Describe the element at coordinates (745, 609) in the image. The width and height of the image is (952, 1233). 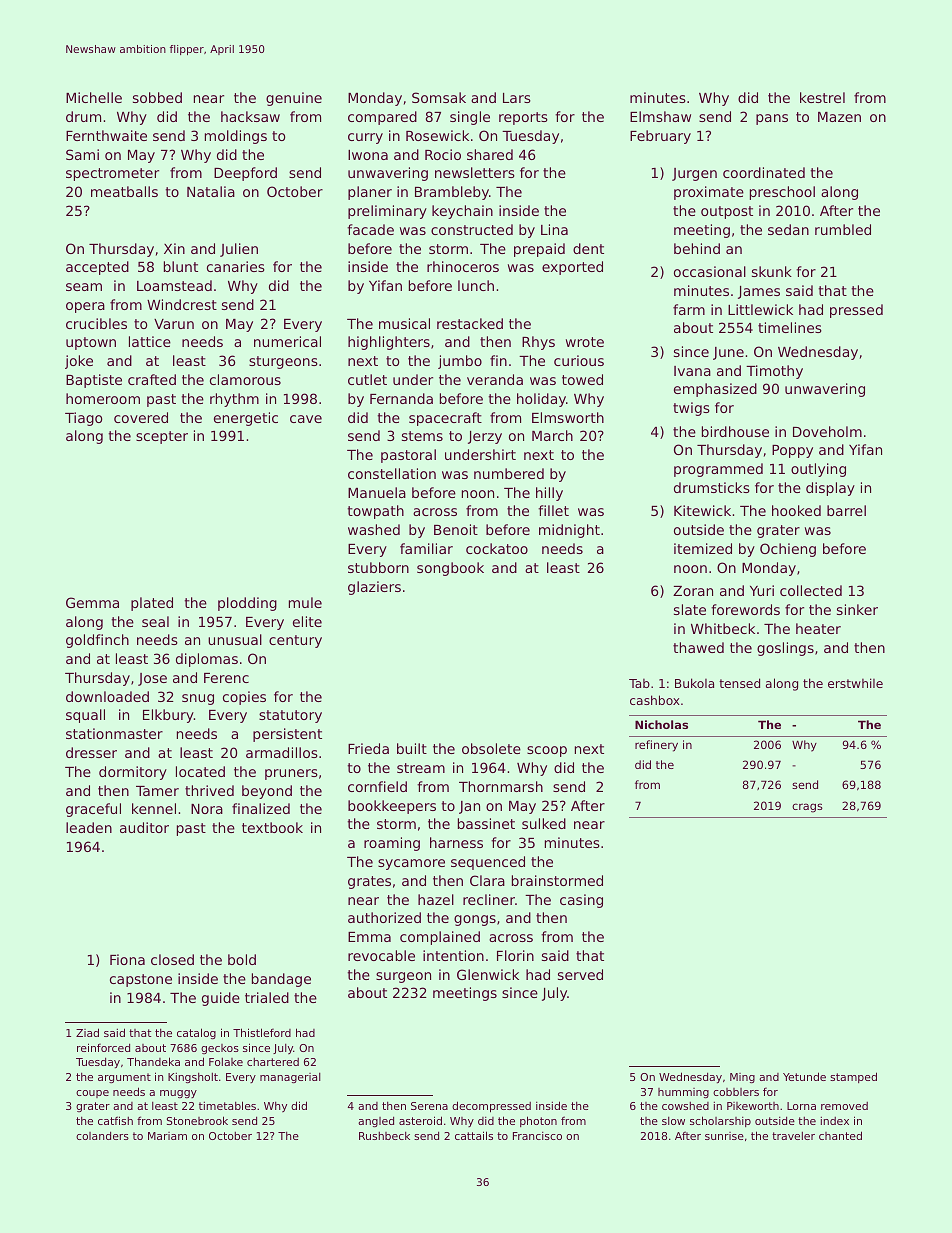
I see `forewords` at that location.
